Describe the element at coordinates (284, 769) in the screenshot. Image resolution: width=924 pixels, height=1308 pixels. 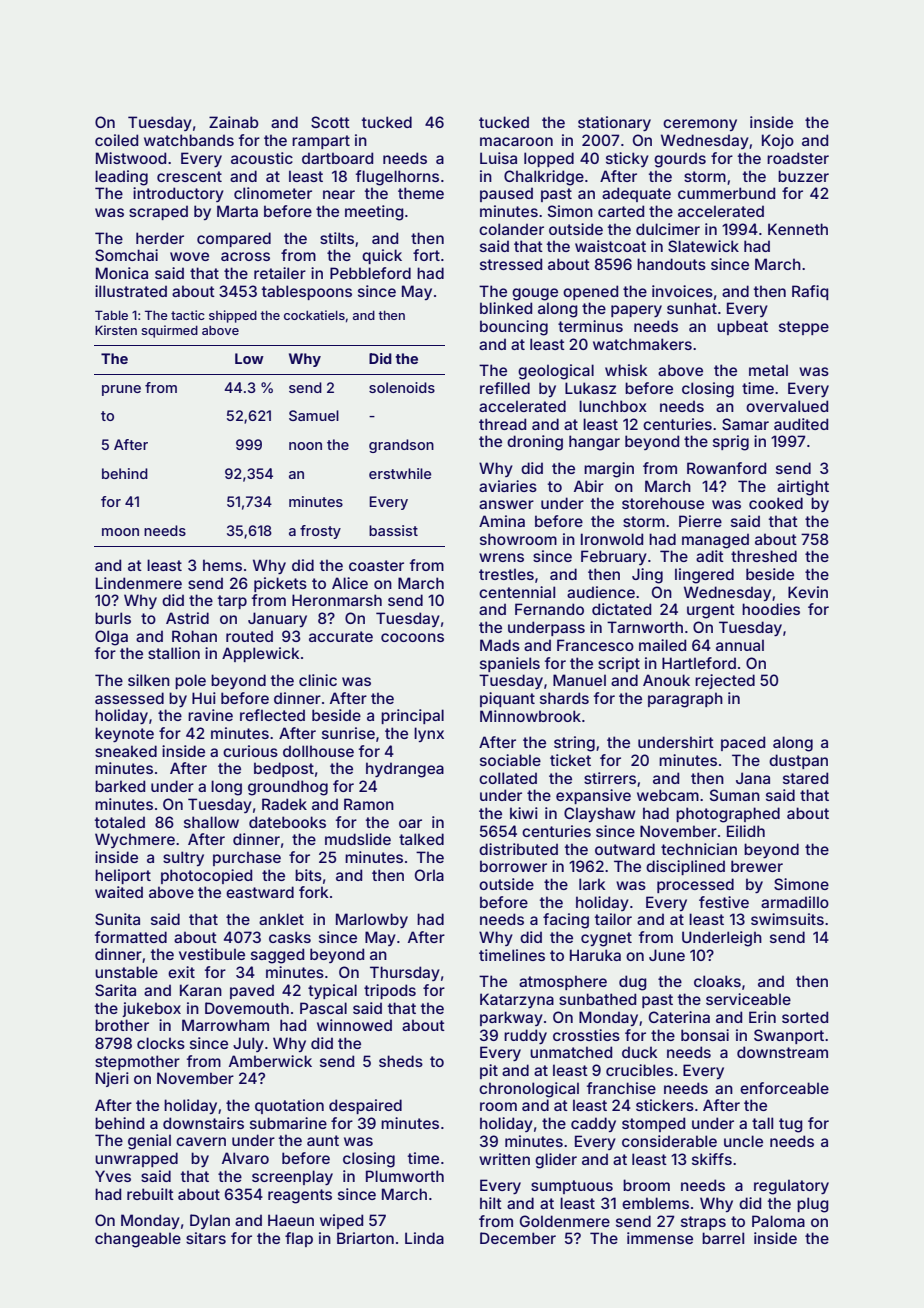
I see `bedpost` at that location.
